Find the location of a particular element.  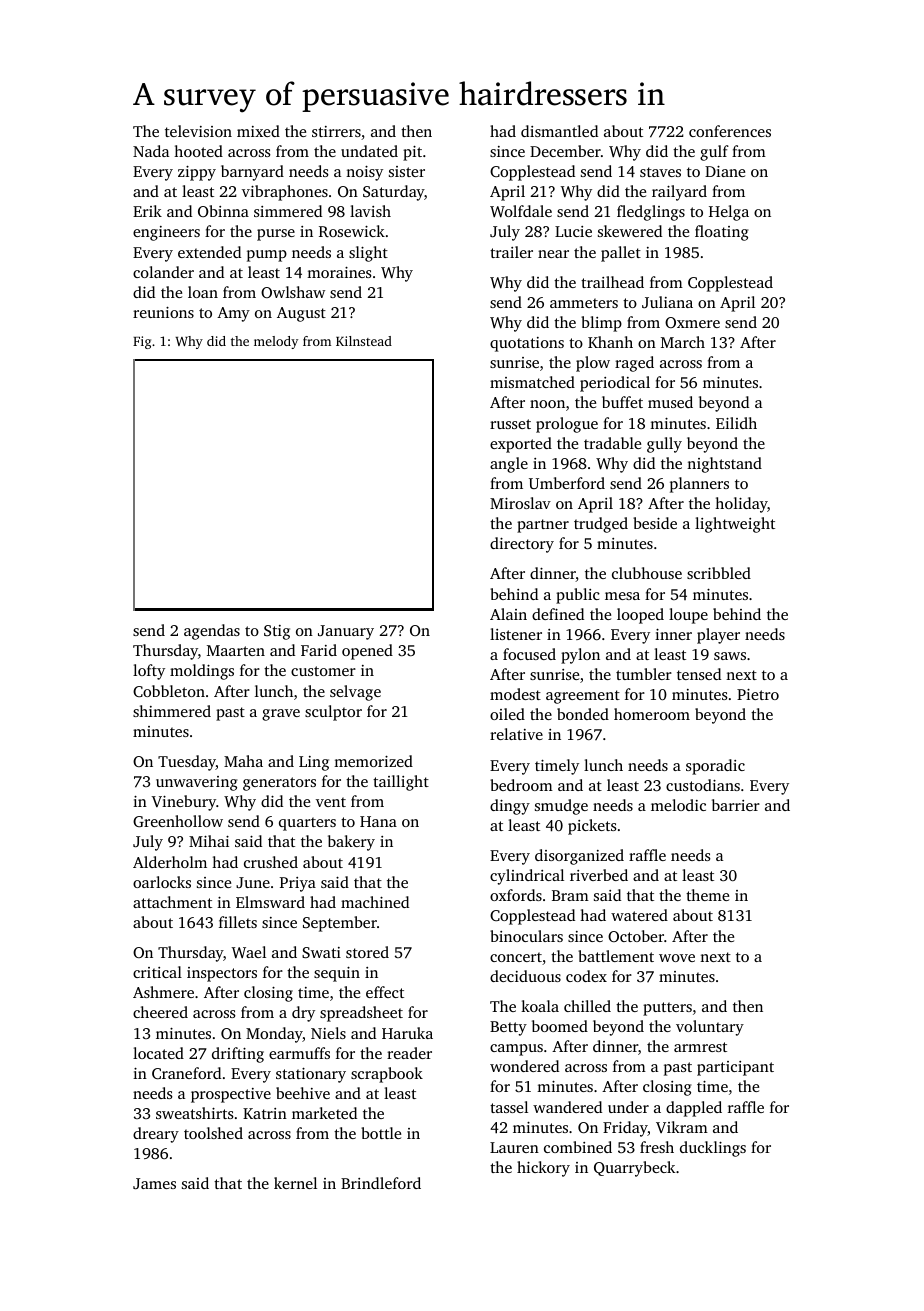

Hana is located at coordinates (378, 821).
